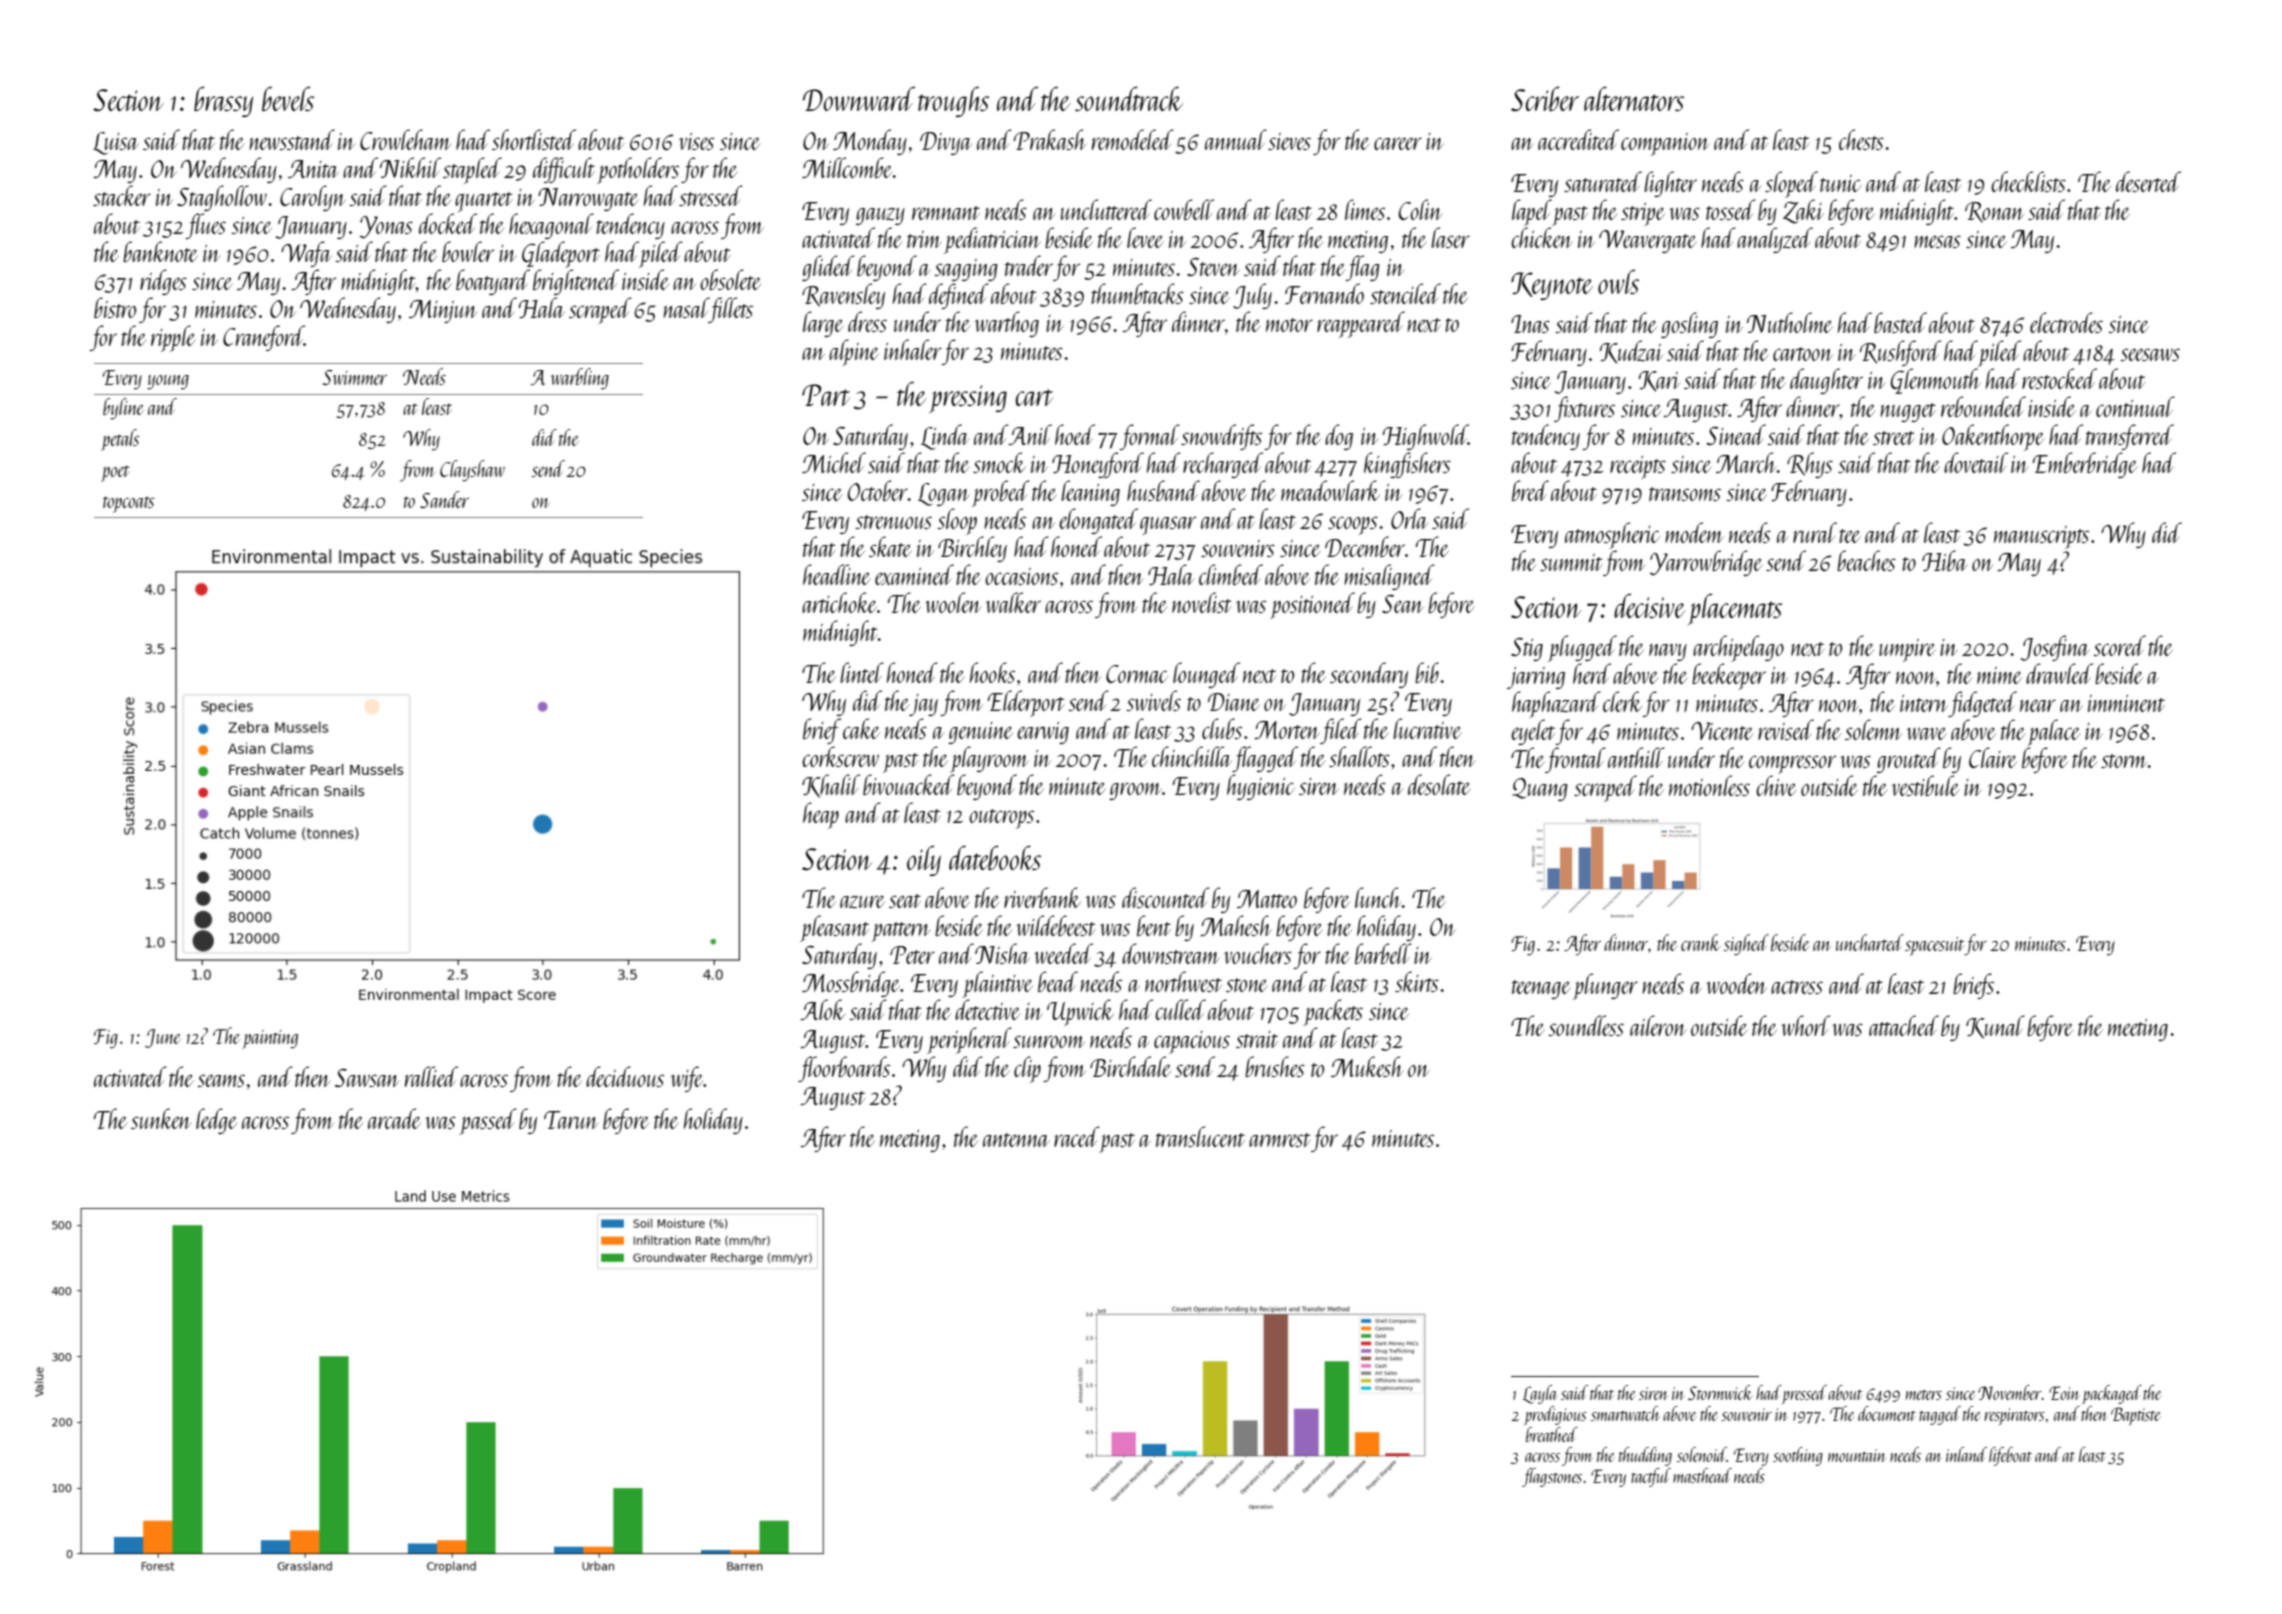 This page has width=2282, height=1614. I want to click on headline, so click(837, 574).
